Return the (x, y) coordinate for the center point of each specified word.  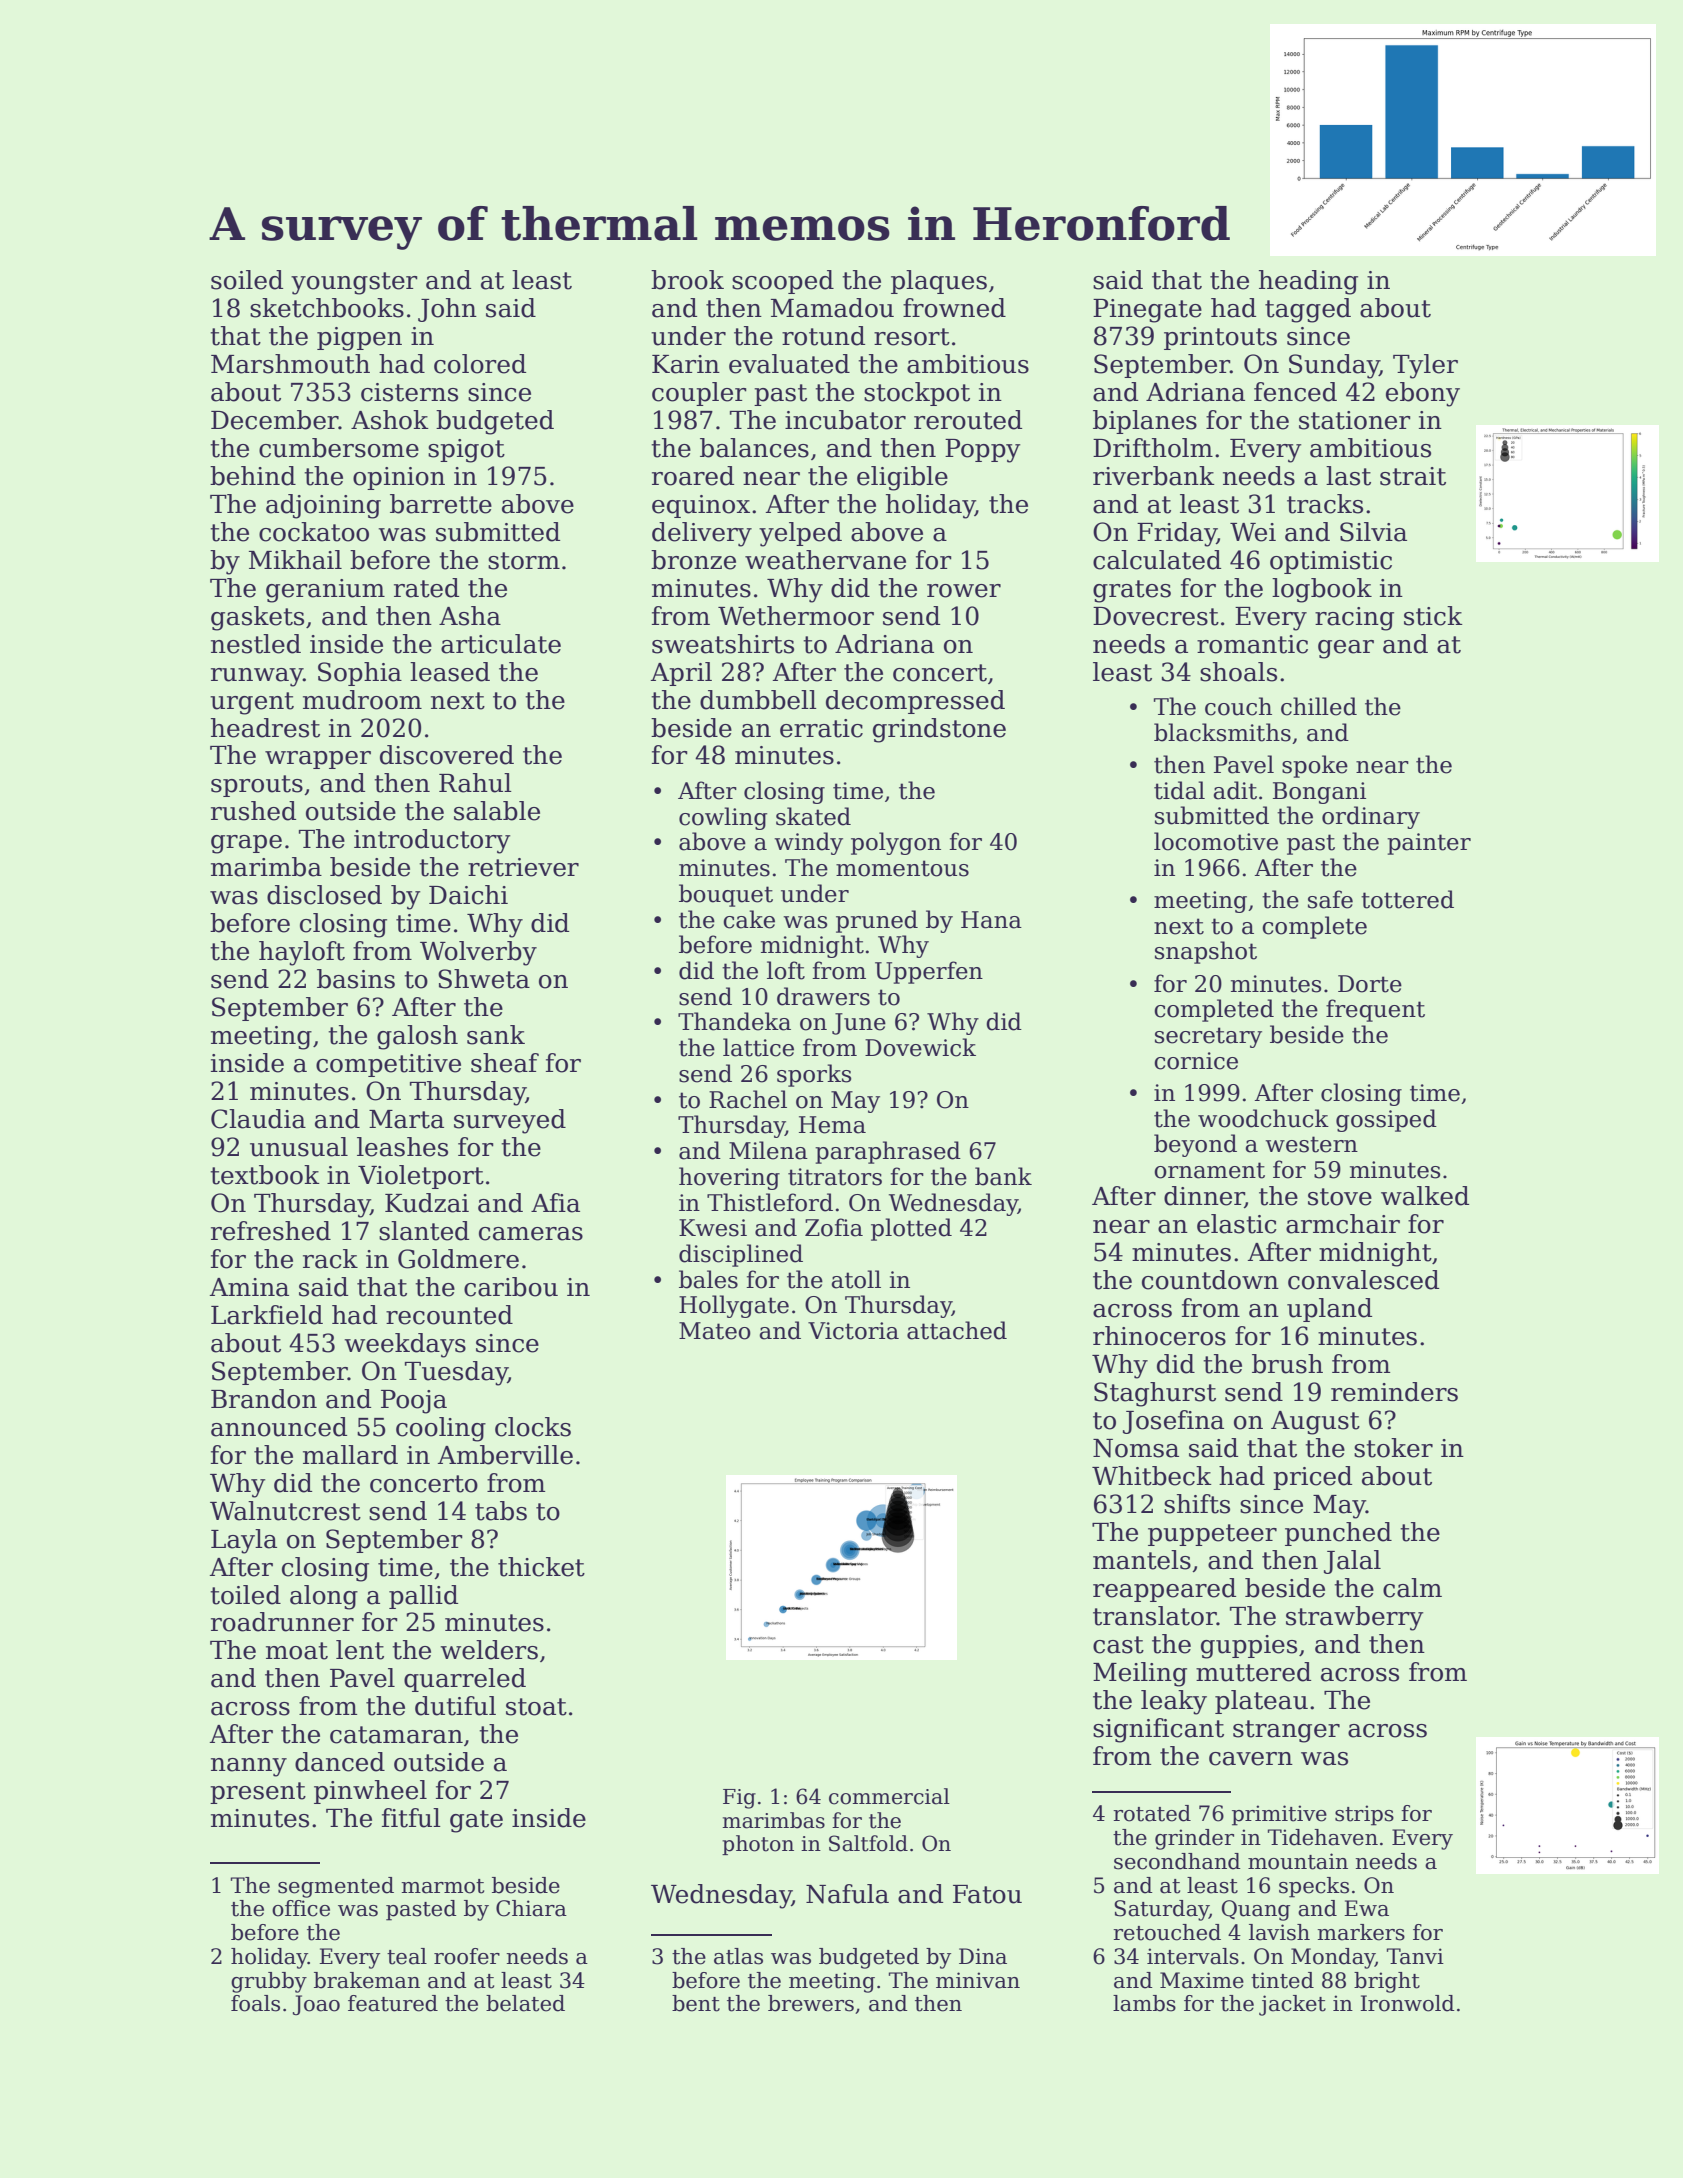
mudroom (362, 700)
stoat (536, 1707)
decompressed (915, 702)
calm (1412, 1588)
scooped (783, 282)
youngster (354, 283)
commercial (889, 1796)
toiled (245, 1595)
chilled (1319, 706)
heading (1308, 282)
